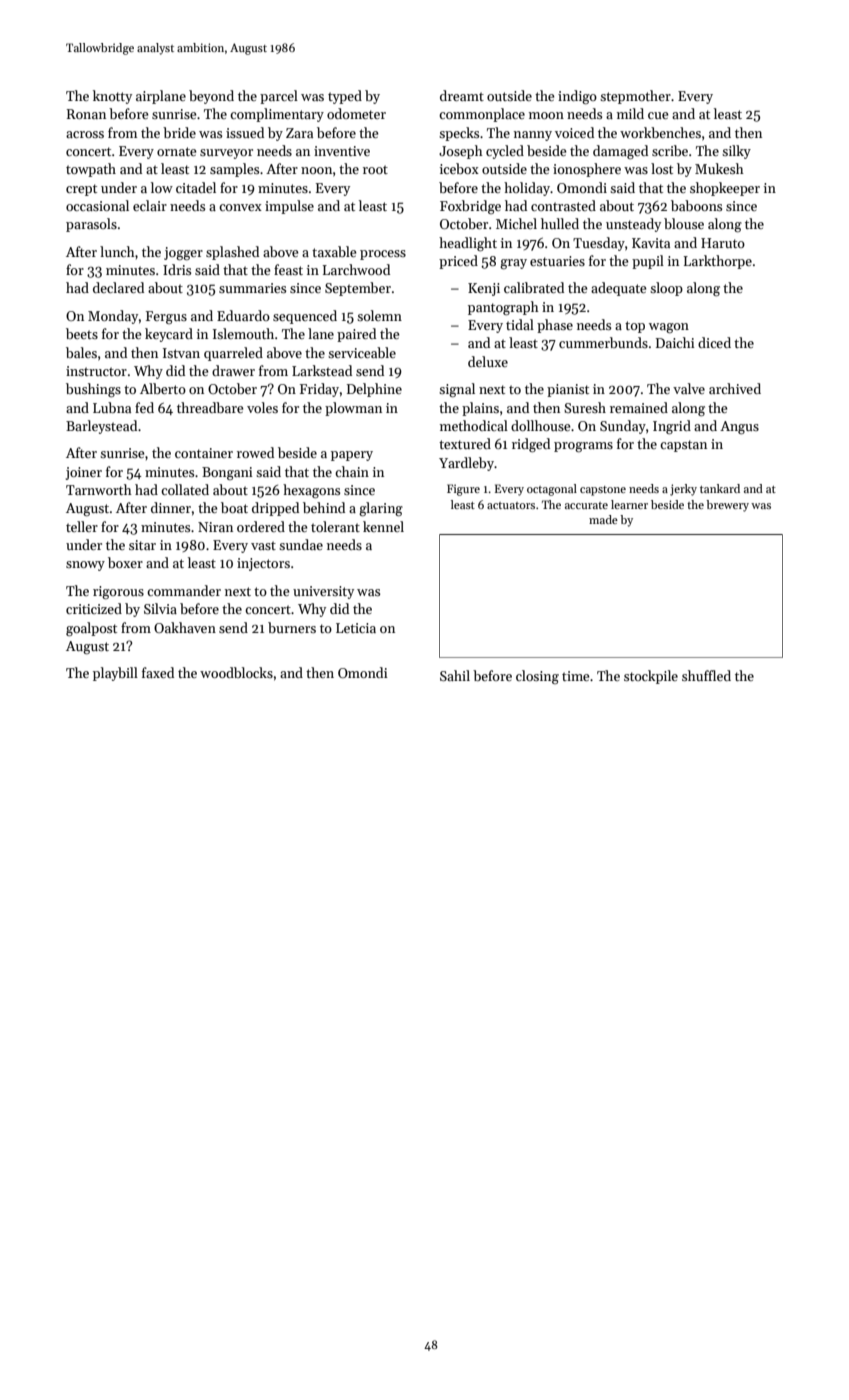  I want to click on papery, so click(352, 456).
